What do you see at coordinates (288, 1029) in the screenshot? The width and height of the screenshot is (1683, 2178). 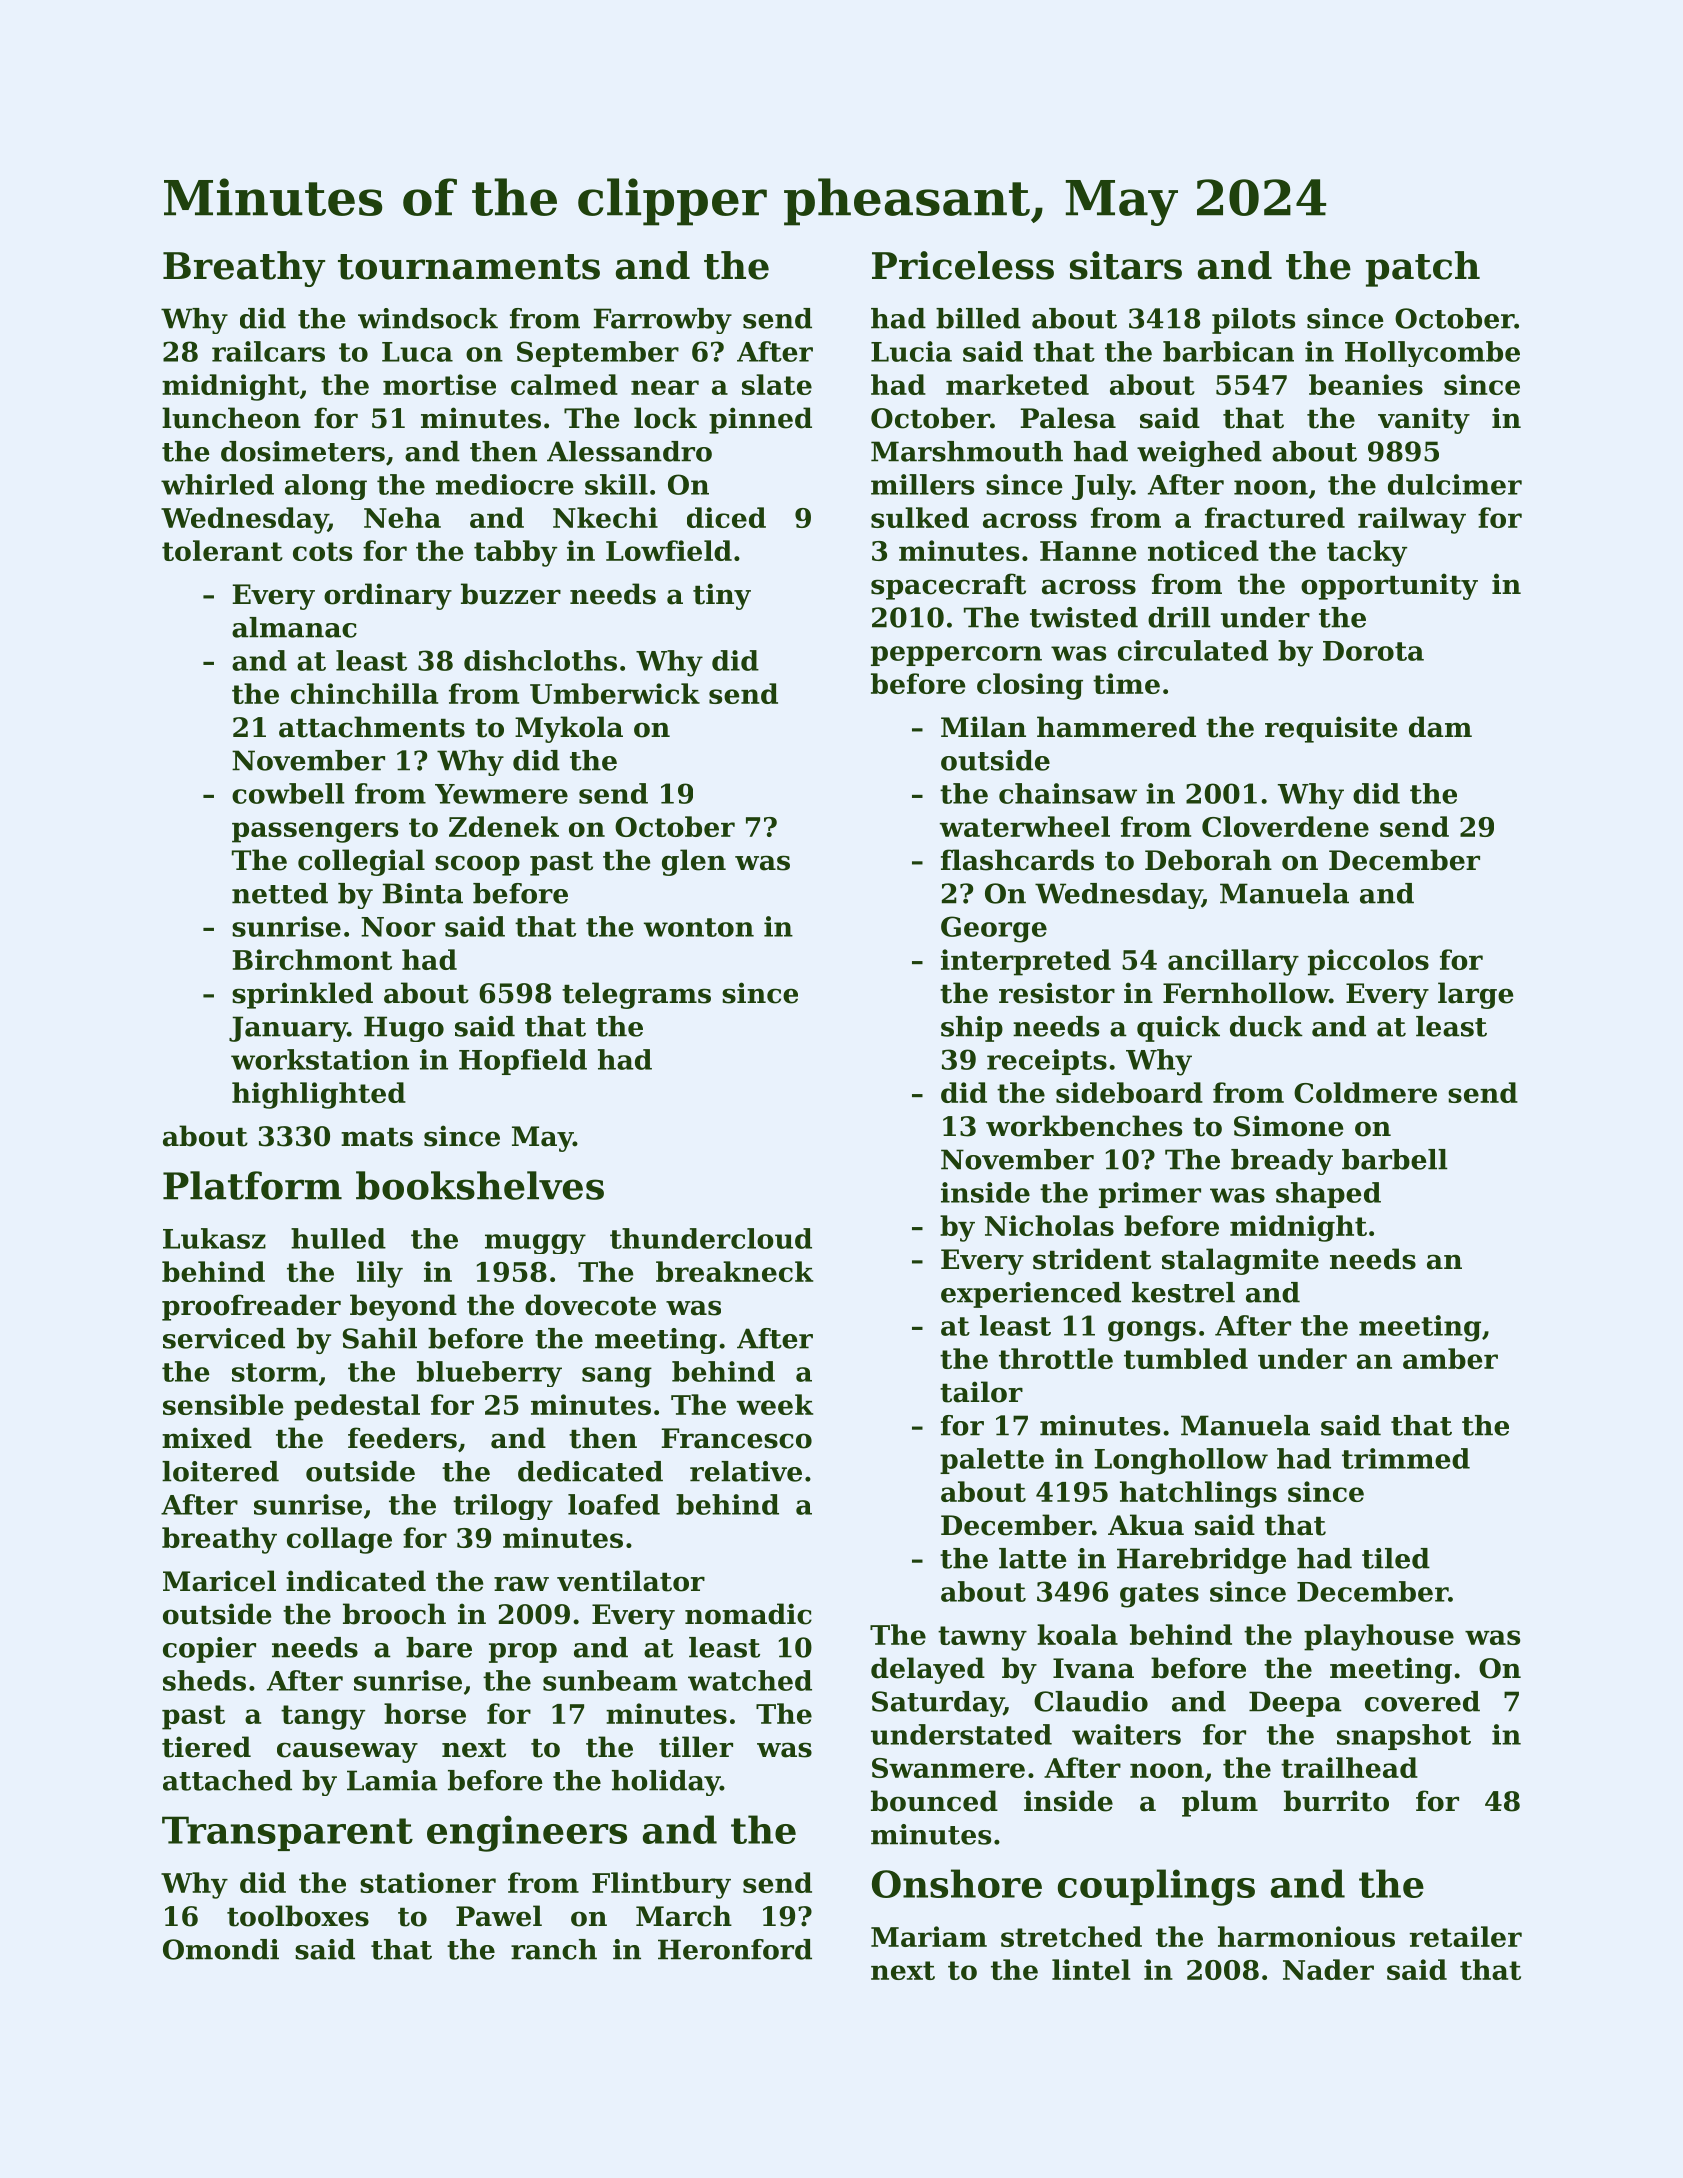 I see `January` at bounding box center [288, 1029].
